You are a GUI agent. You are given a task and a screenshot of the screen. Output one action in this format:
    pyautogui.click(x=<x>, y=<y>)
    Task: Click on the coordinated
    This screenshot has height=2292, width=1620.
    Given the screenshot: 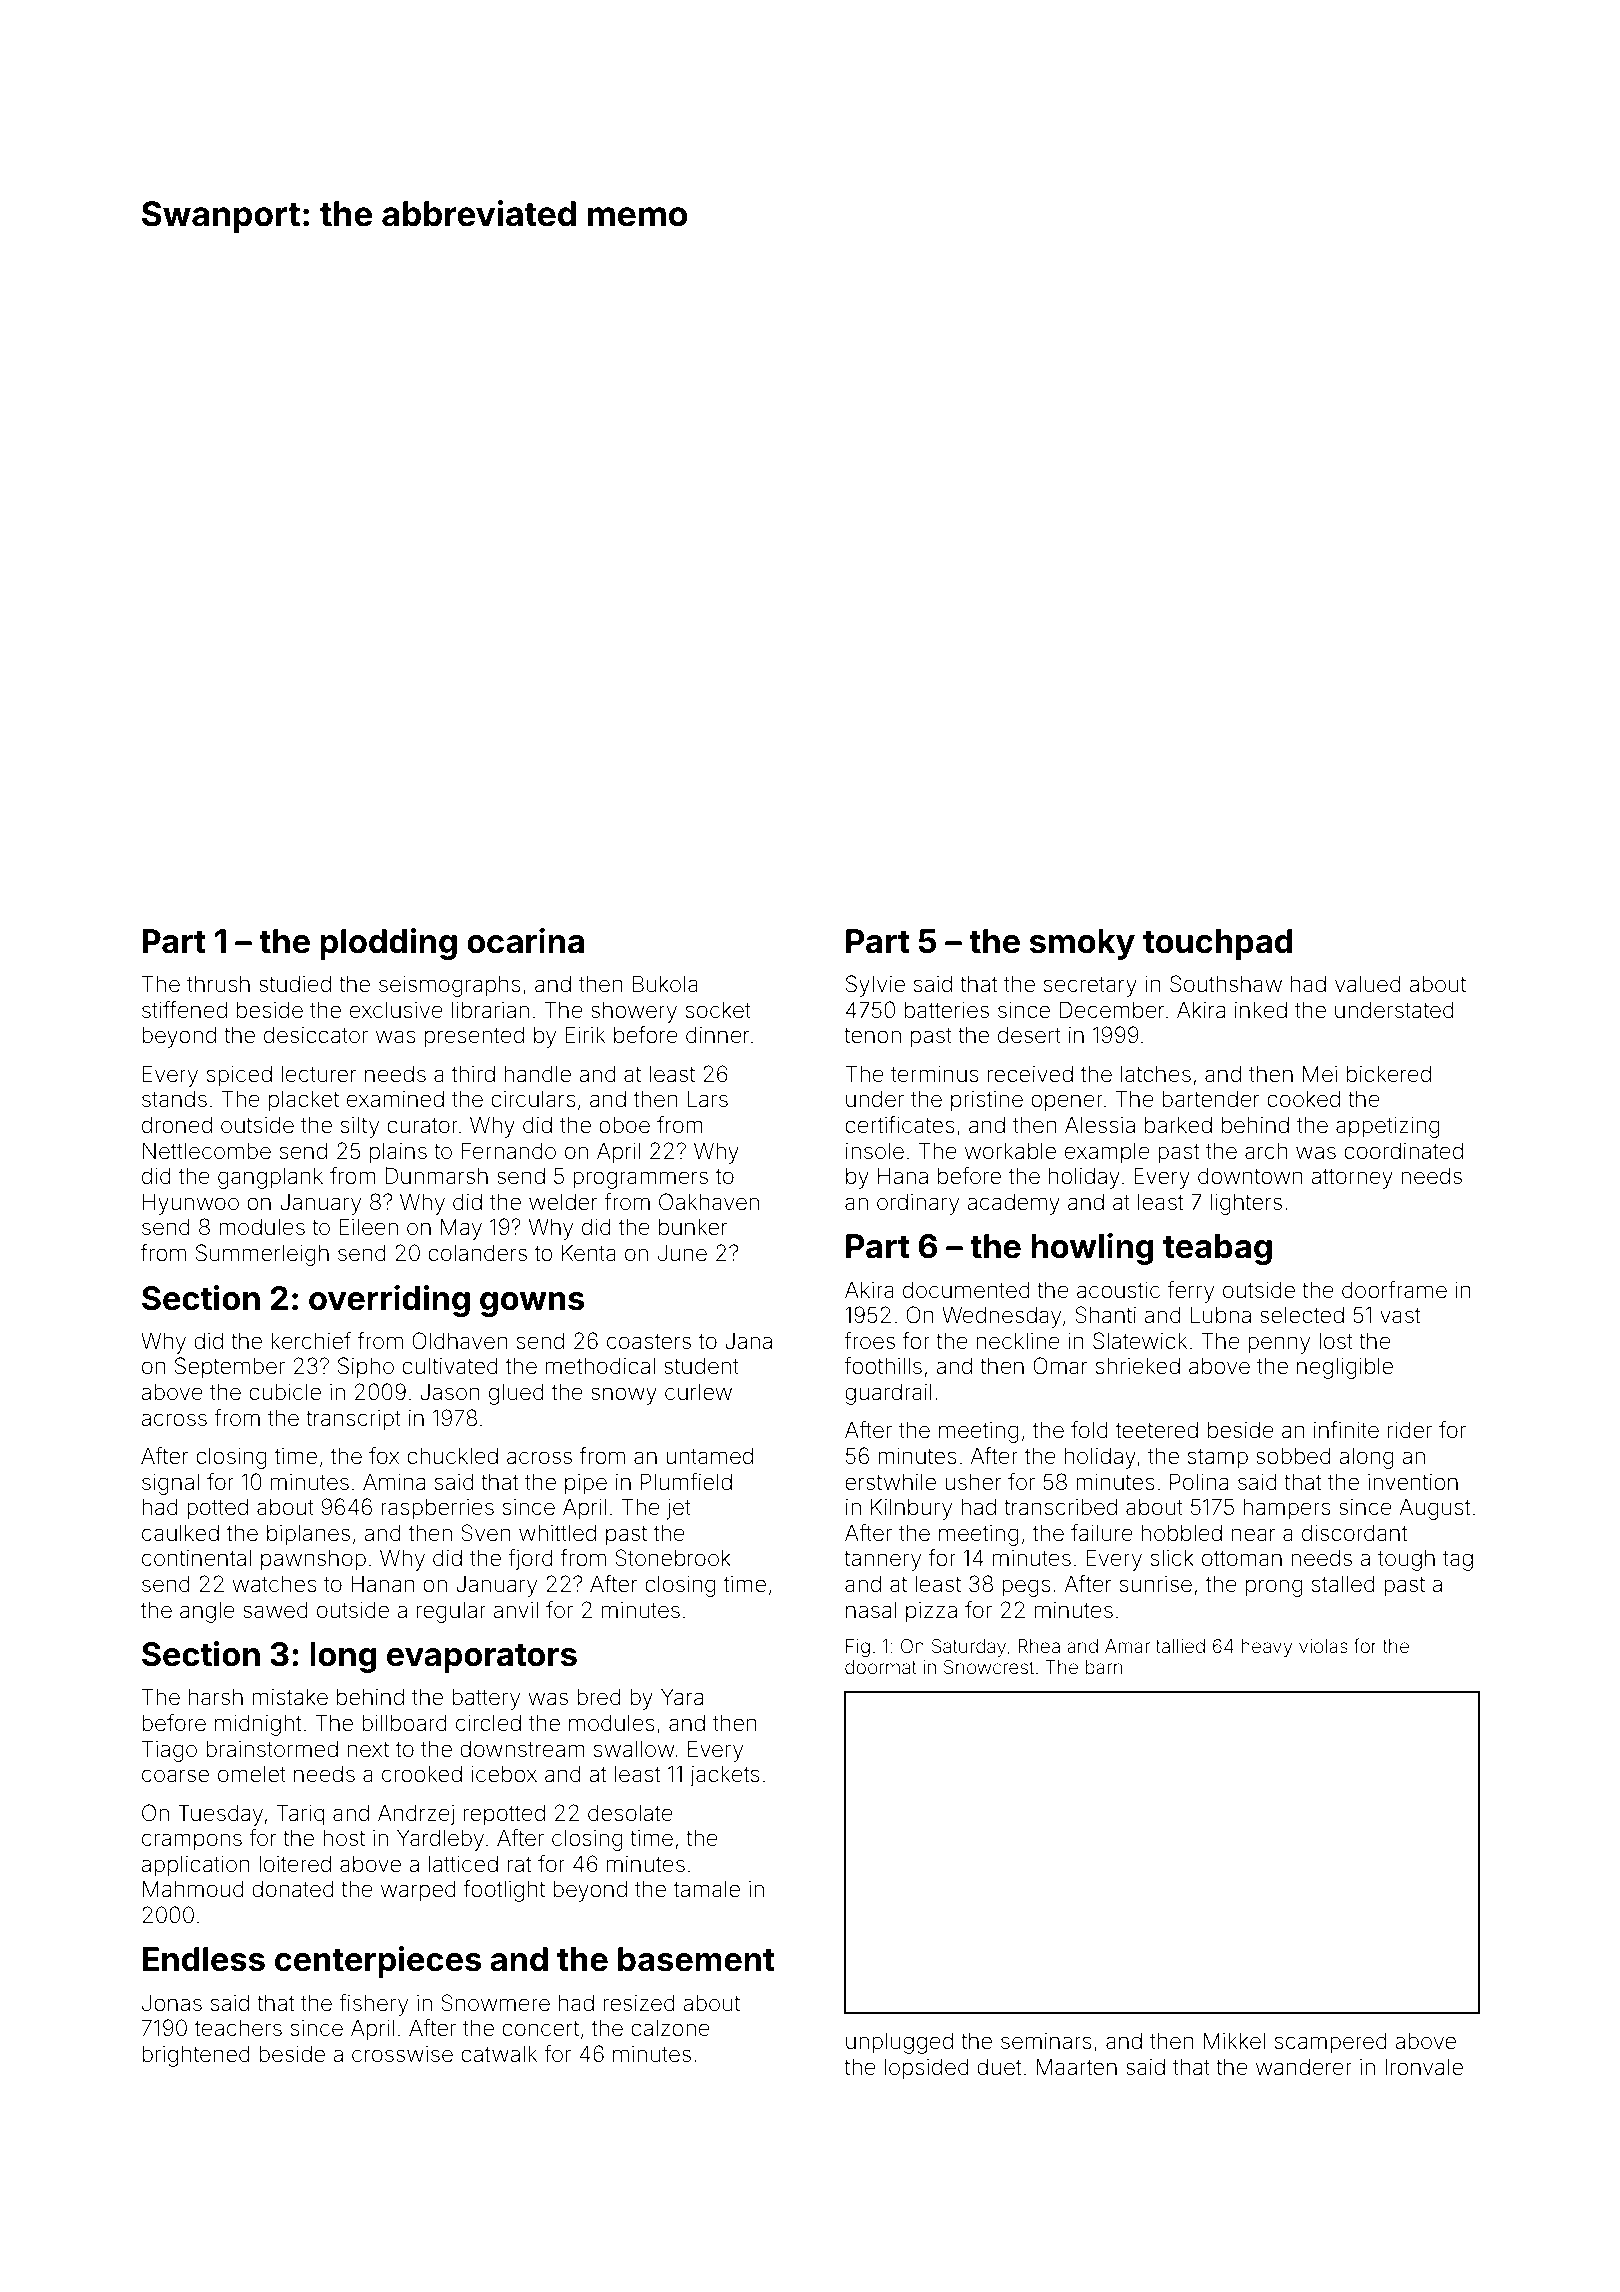 What is the action you would take?
    pyautogui.click(x=1403, y=1151)
